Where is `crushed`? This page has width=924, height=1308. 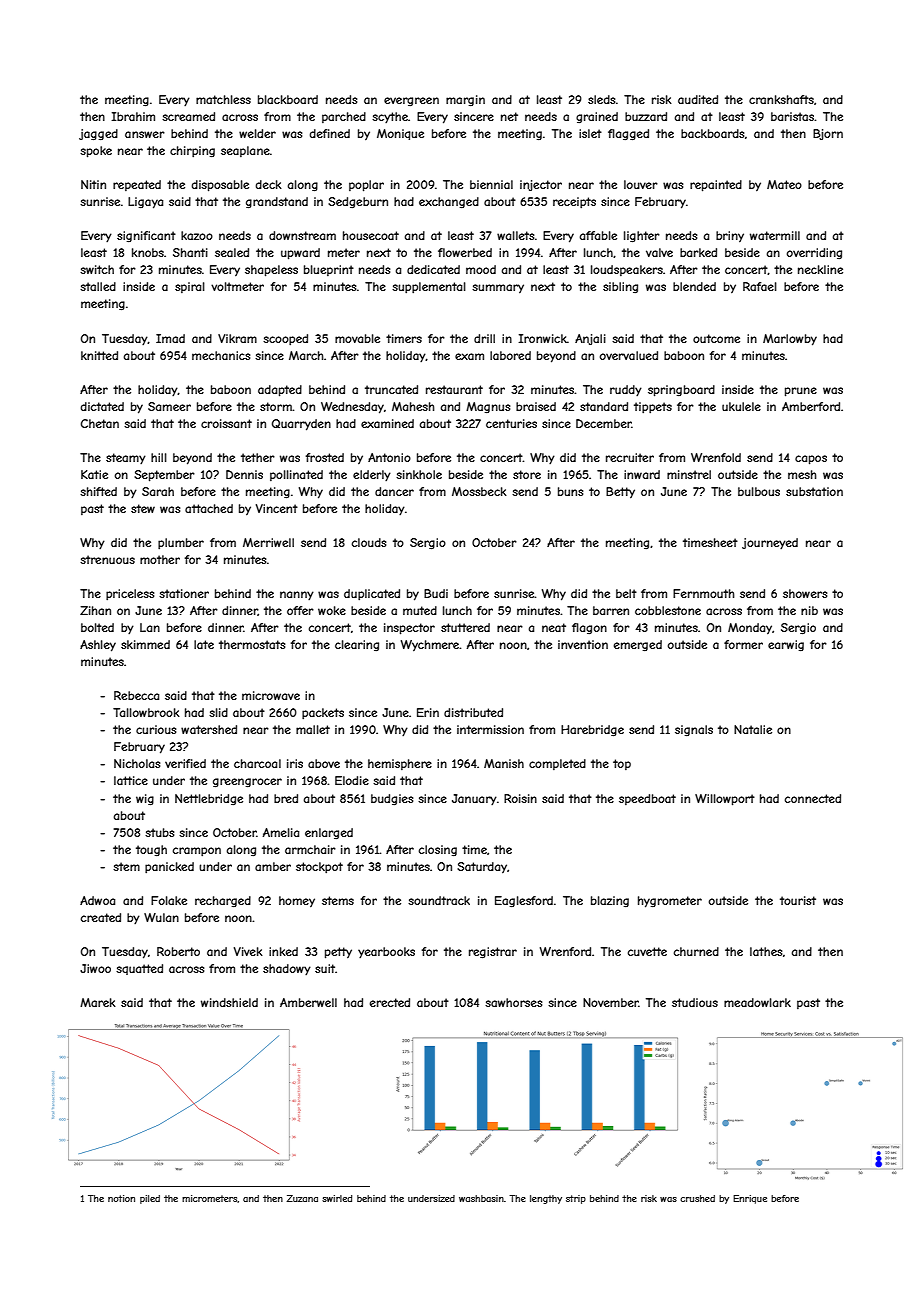
crushed is located at coordinates (697, 1198).
